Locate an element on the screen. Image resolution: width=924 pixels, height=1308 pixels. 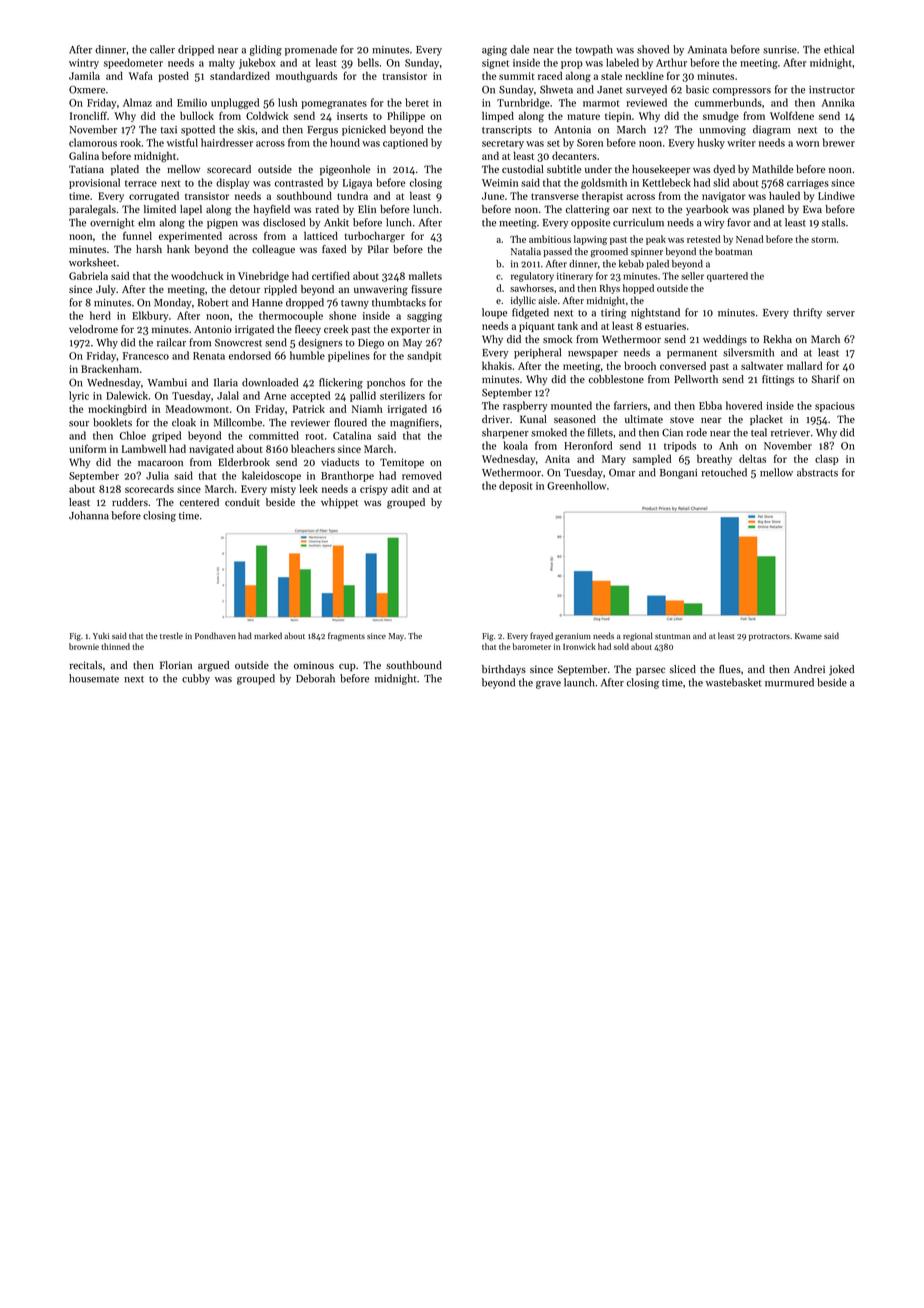
wastebasket is located at coordinates (734, 682).
